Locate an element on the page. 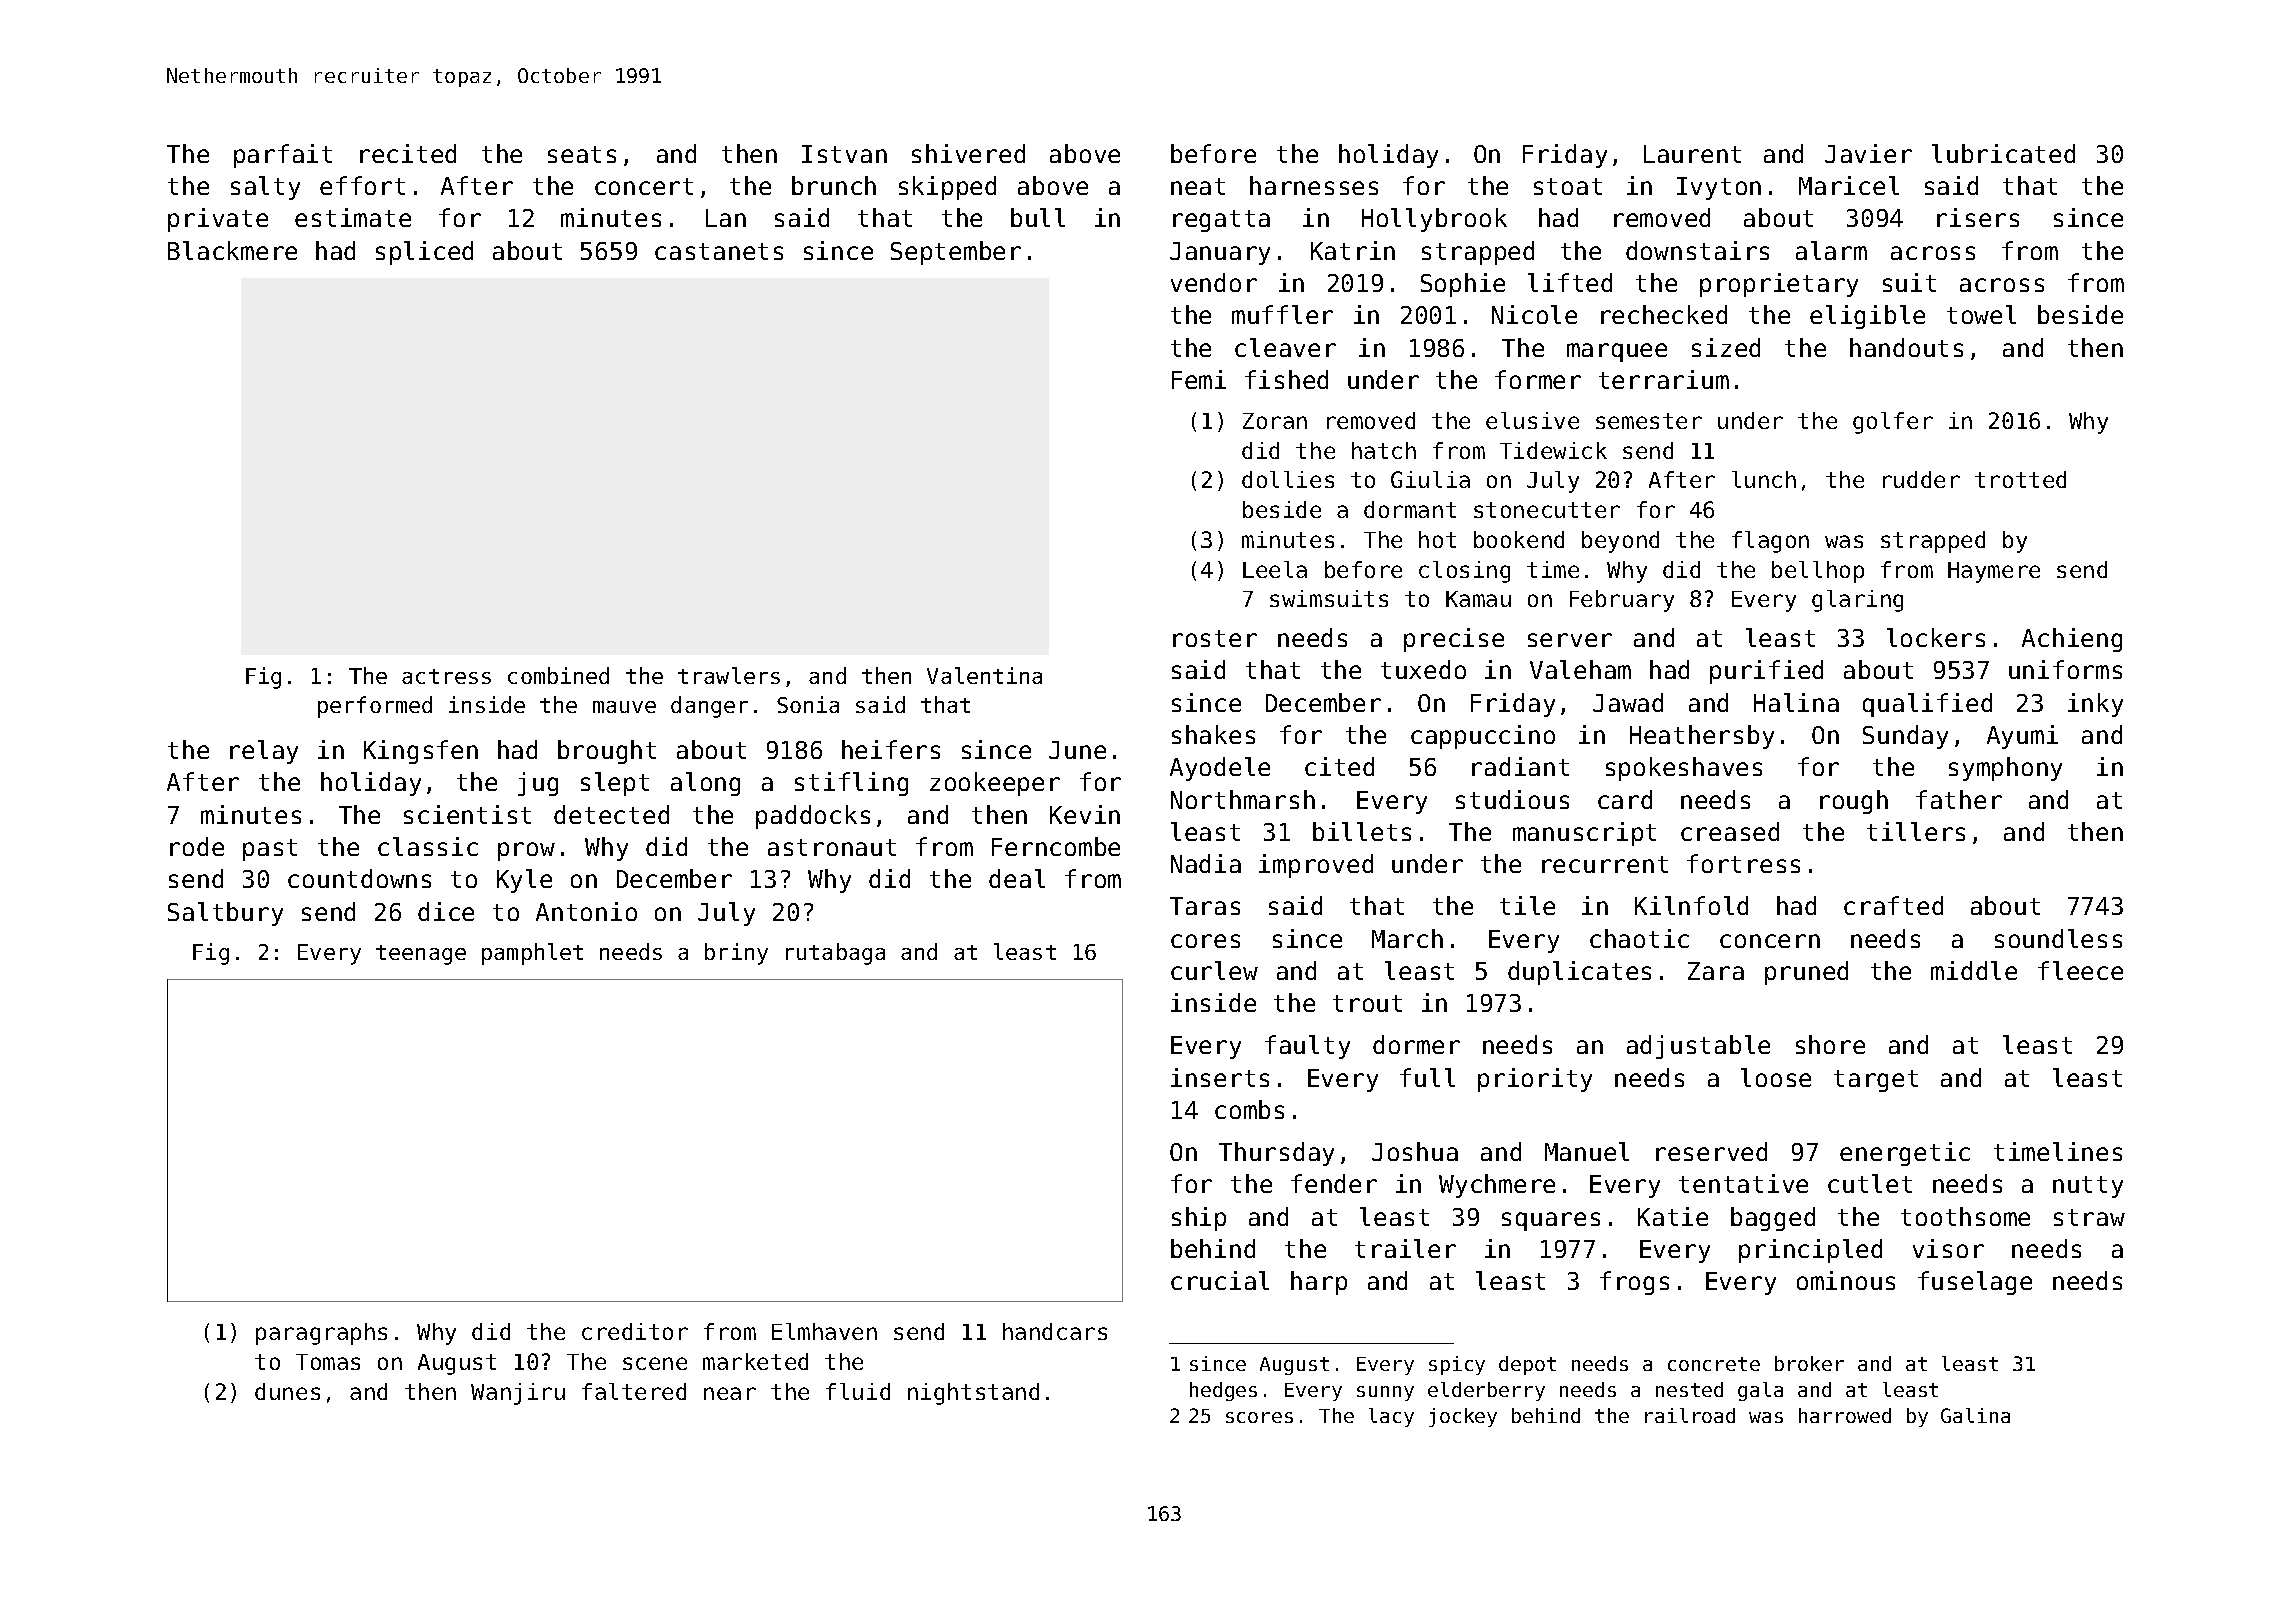 This page has height=1620, width=2292. creditor is located at coordinates (635, 1331).
